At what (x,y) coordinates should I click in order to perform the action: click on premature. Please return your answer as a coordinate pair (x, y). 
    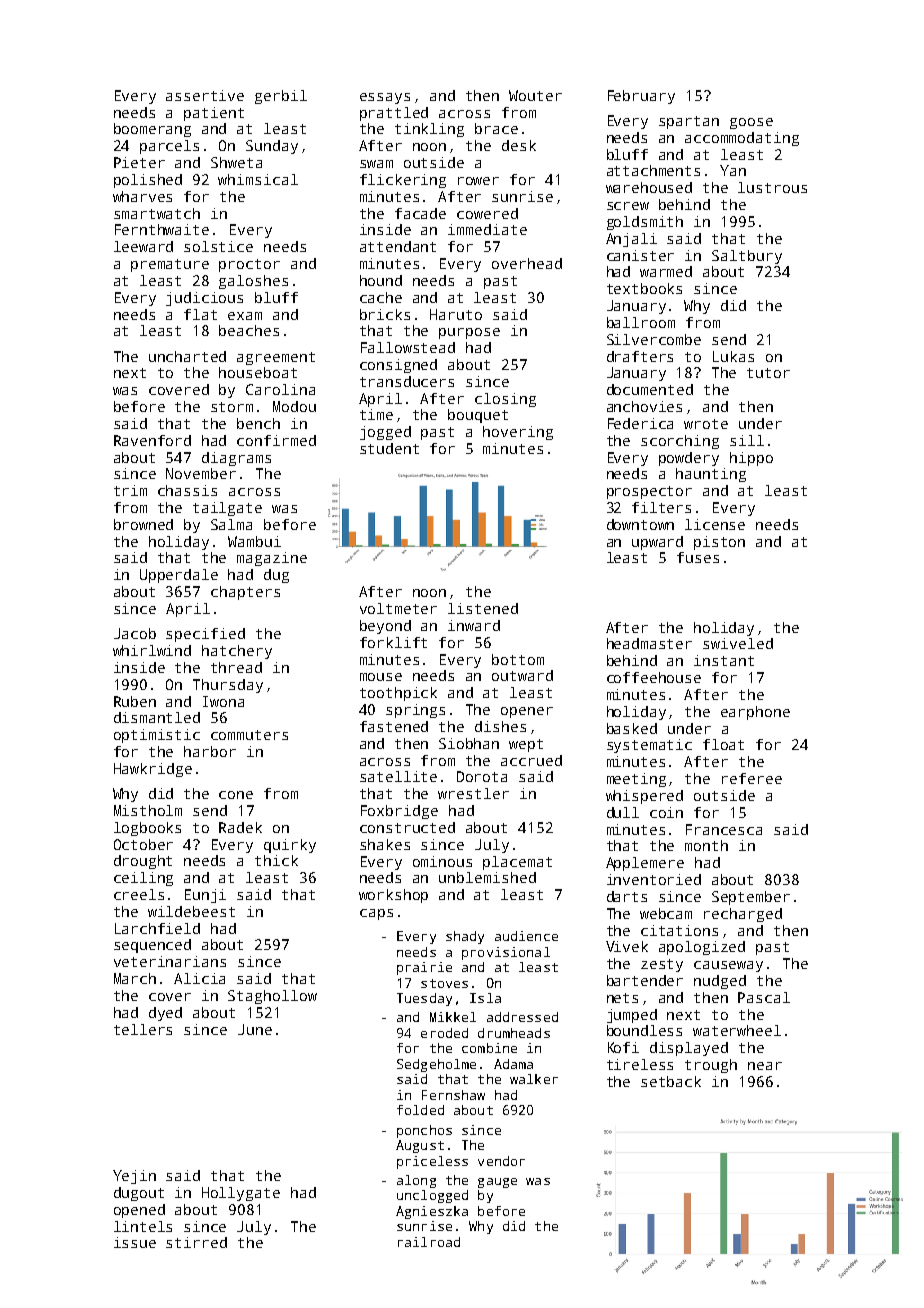
    Looking at the image, I should click on (170, 265).
